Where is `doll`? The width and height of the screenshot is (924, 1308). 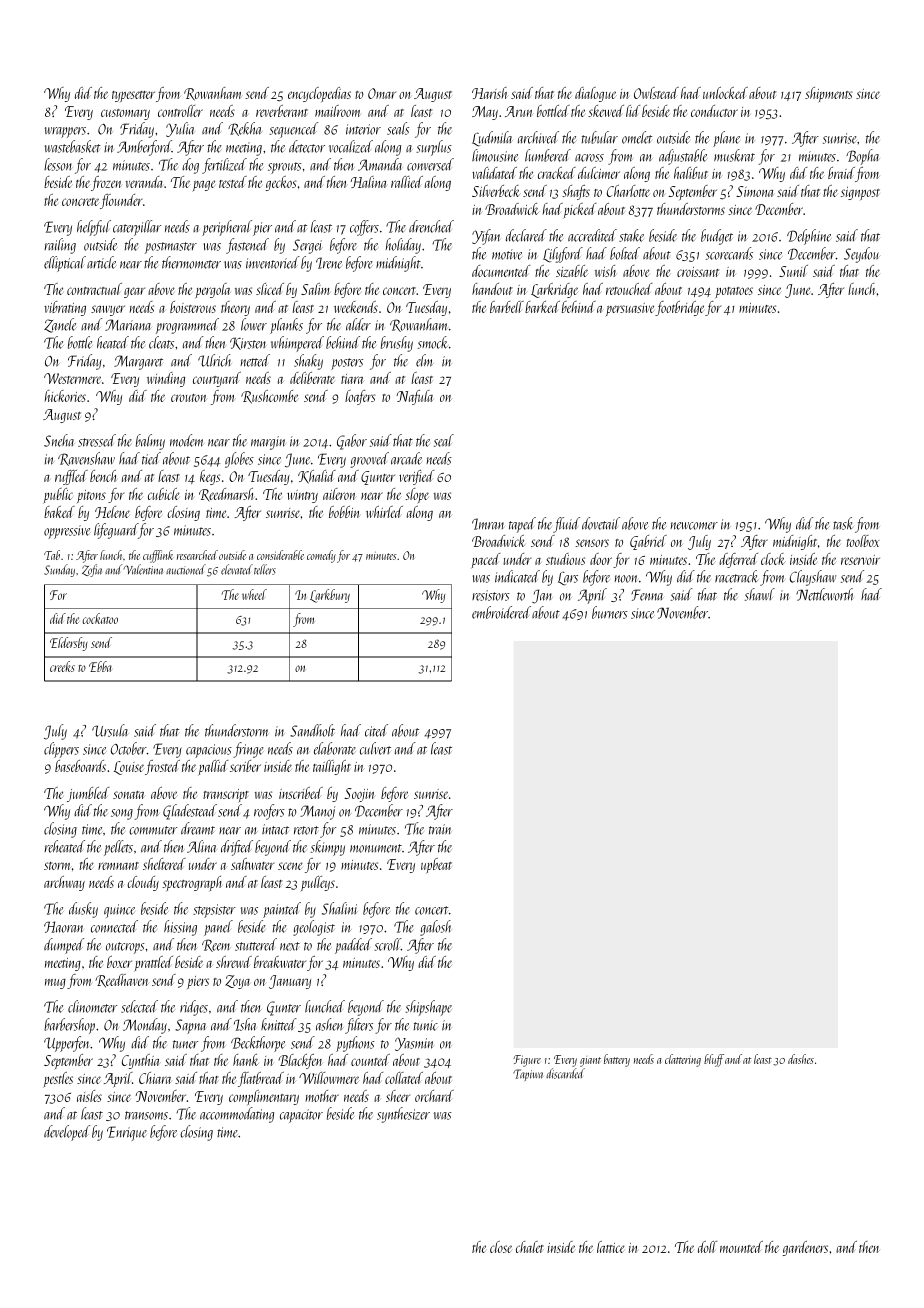
doll is located at coordinates (707, 1247).
